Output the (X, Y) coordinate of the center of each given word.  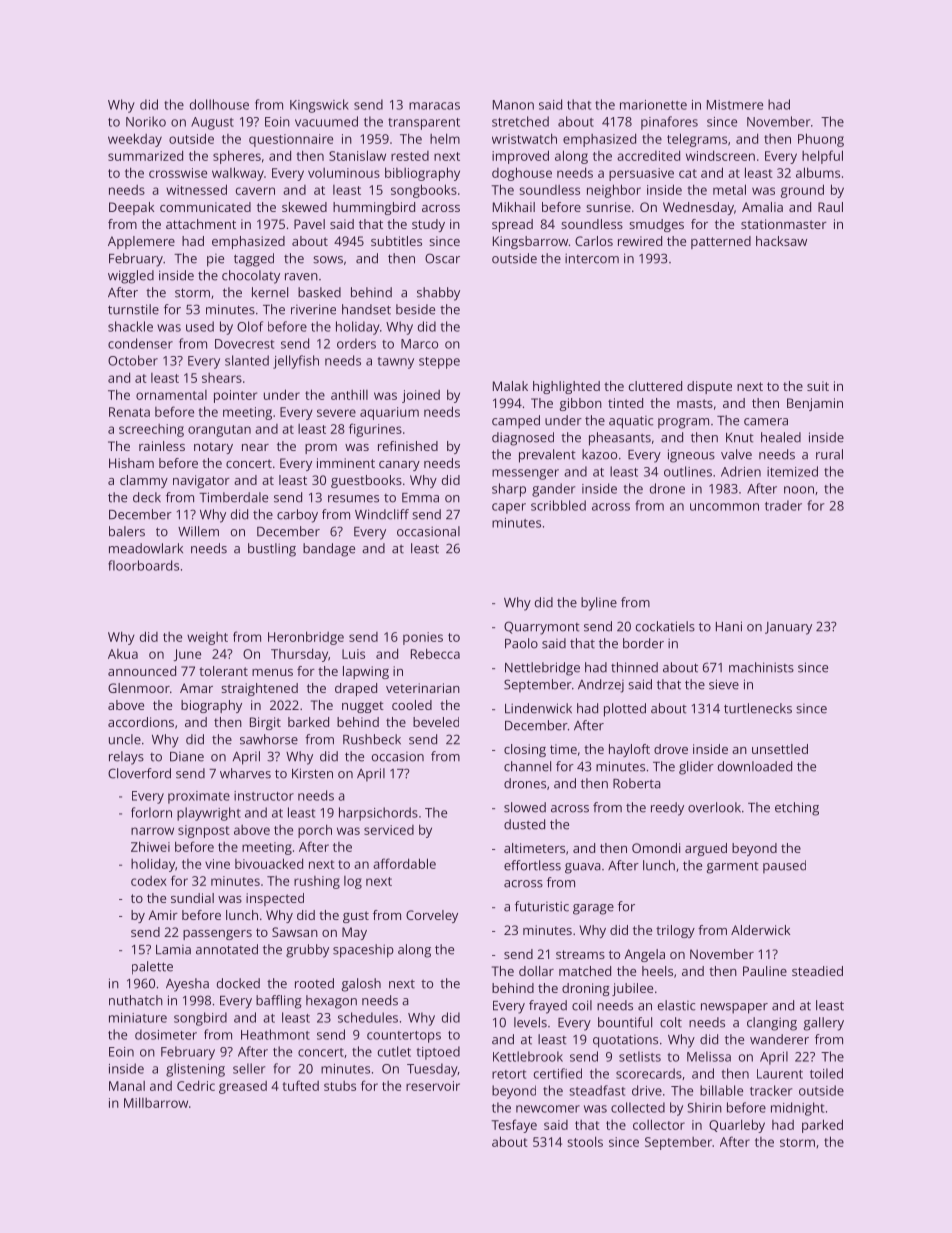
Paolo (521, 643)
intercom (592, 258)
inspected (275, 899)
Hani (729, 626)
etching (797, 809)
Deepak (131, 208)
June (187, 655)
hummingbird (374, 208)
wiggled (131, 277)
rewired (640, 241)
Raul (830, 207)
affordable (404, 863)
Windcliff (382, 514)
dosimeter (166, 1034)
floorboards (143, 565)
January (788, 628)
